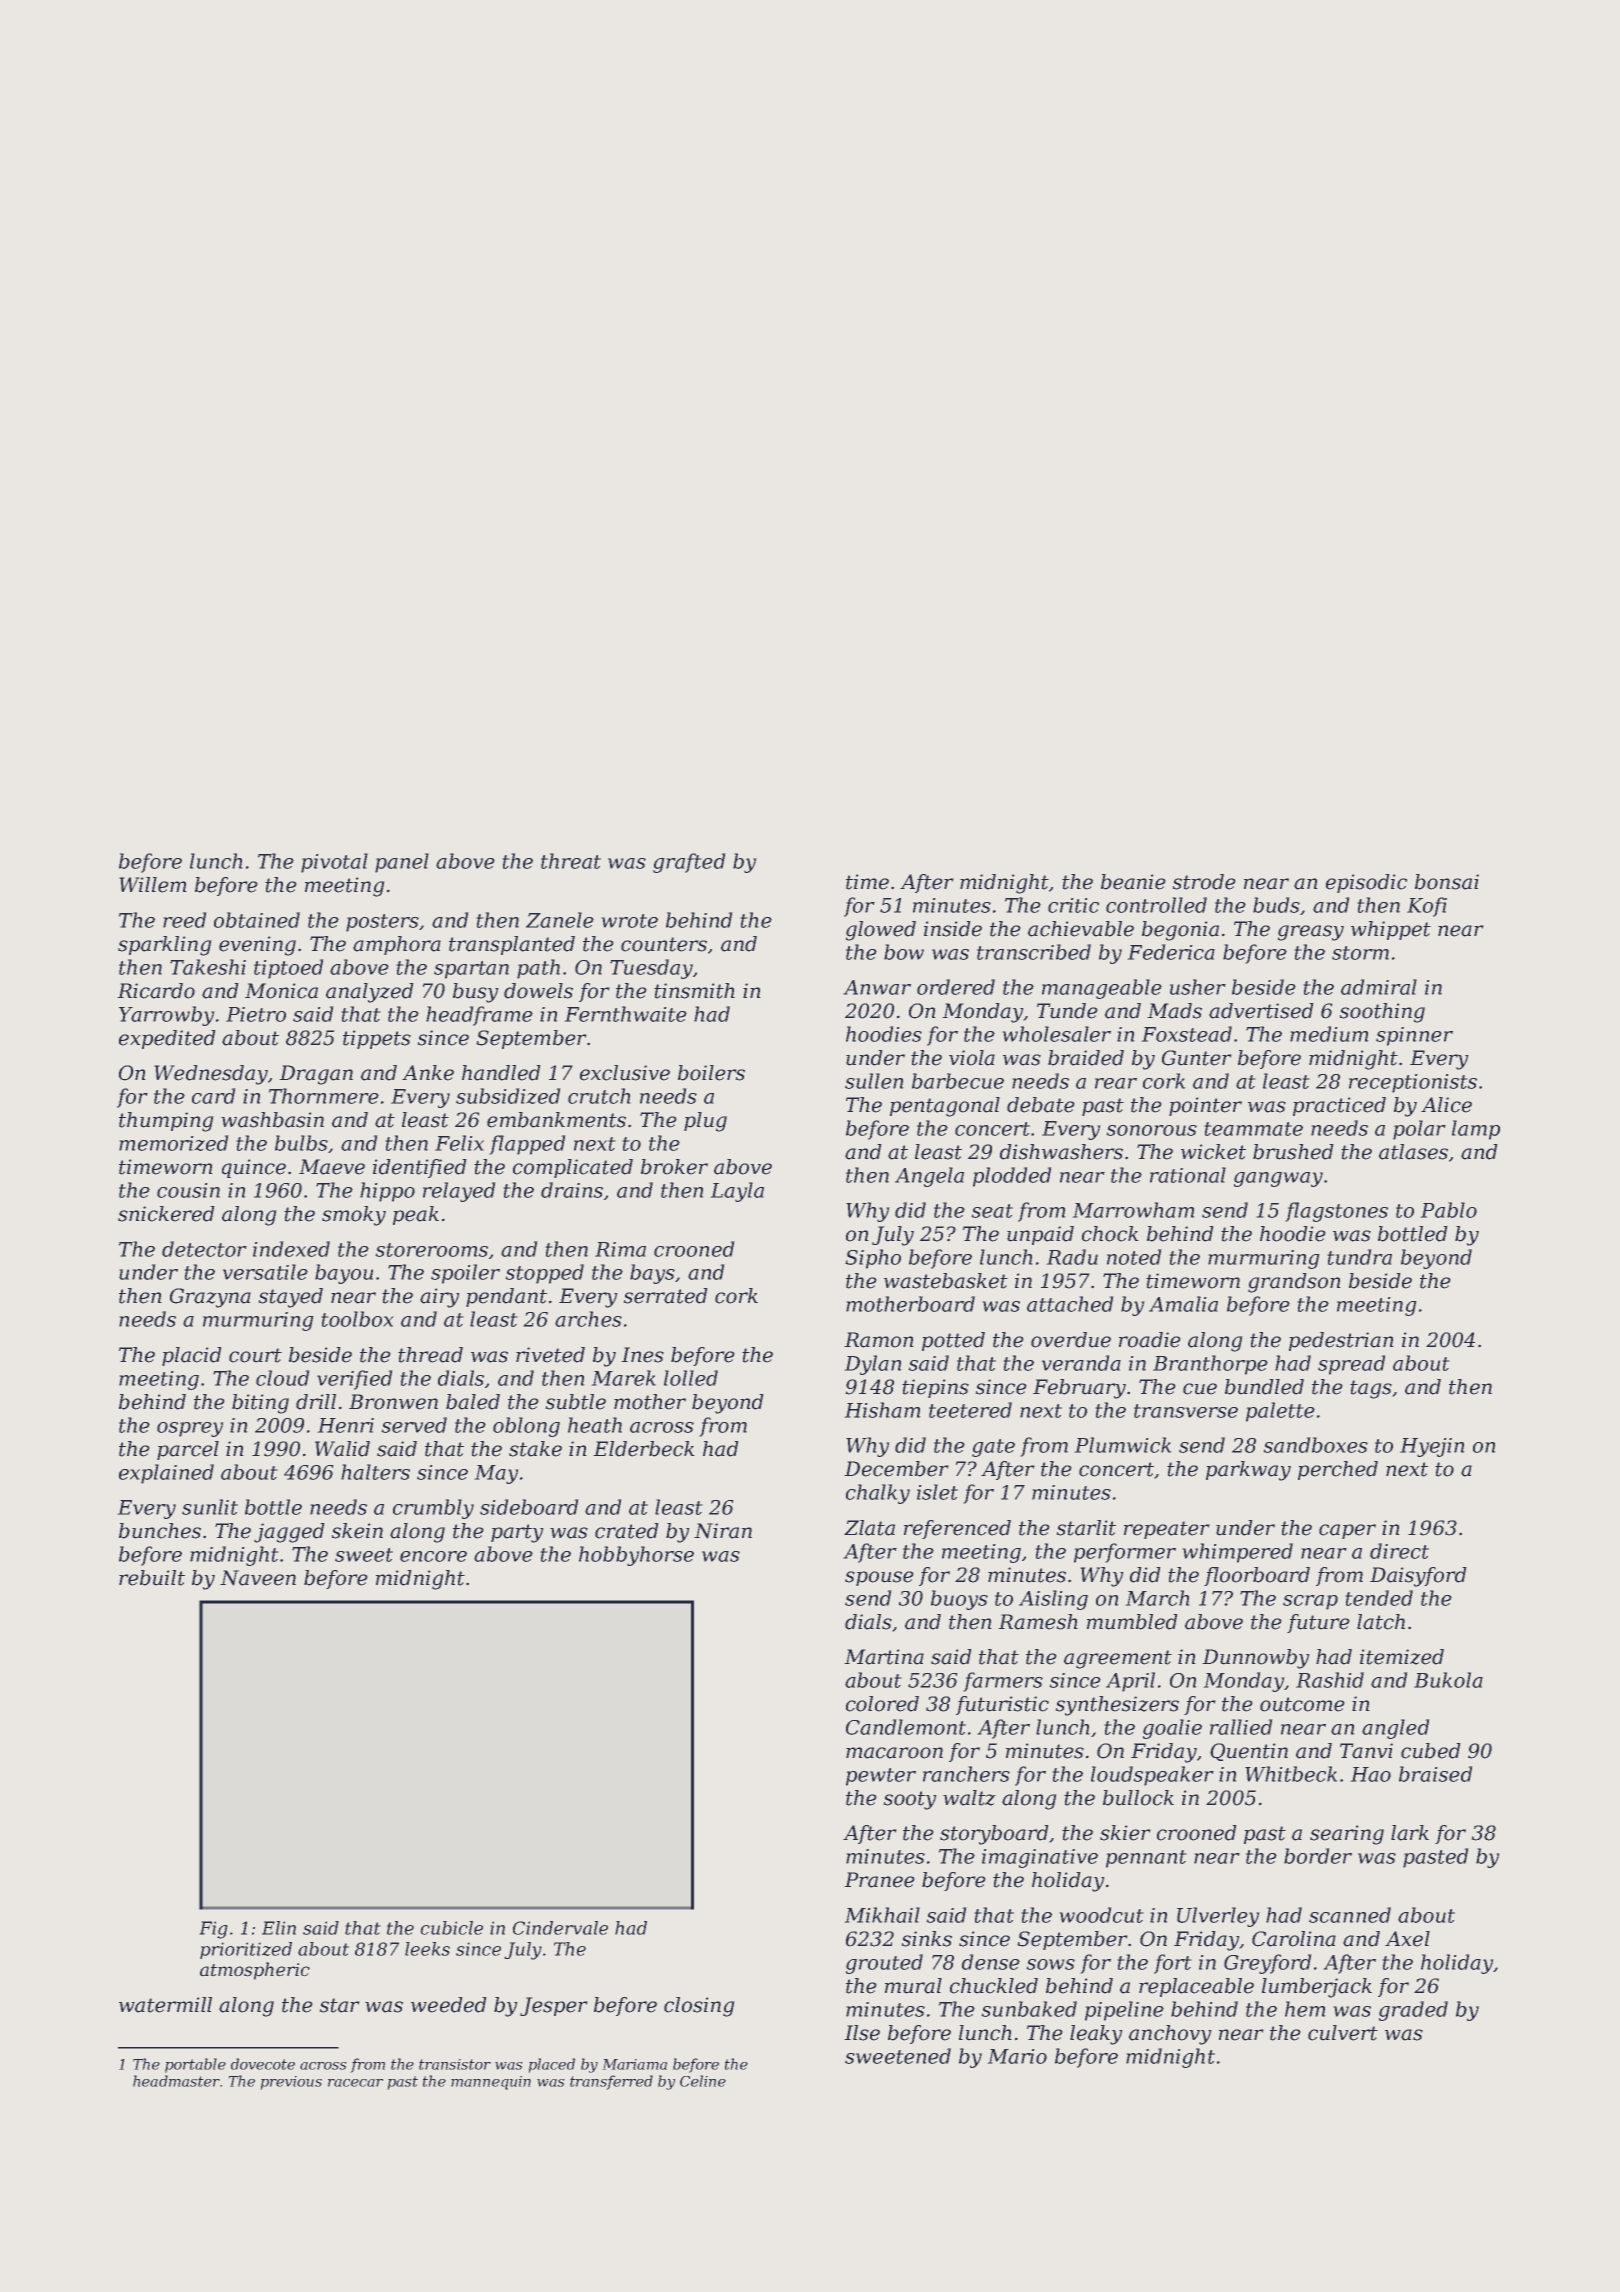 The height and width of the document is (2292, 1620). Describe the element at coordinates (1399, 1551) in the document. I see `direct` at that location.
